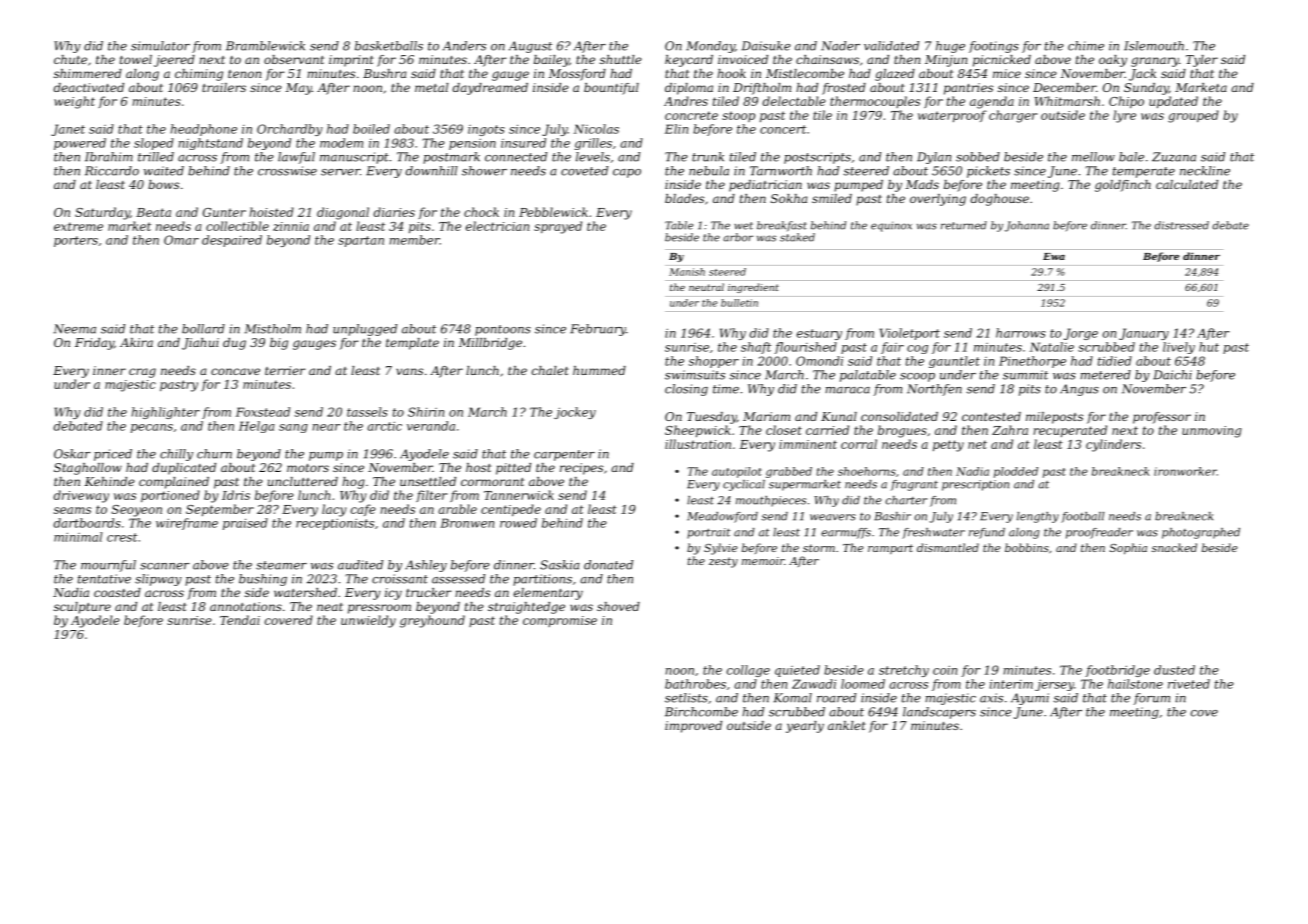  I want to click on Seoyeon, so click(137, 511).
